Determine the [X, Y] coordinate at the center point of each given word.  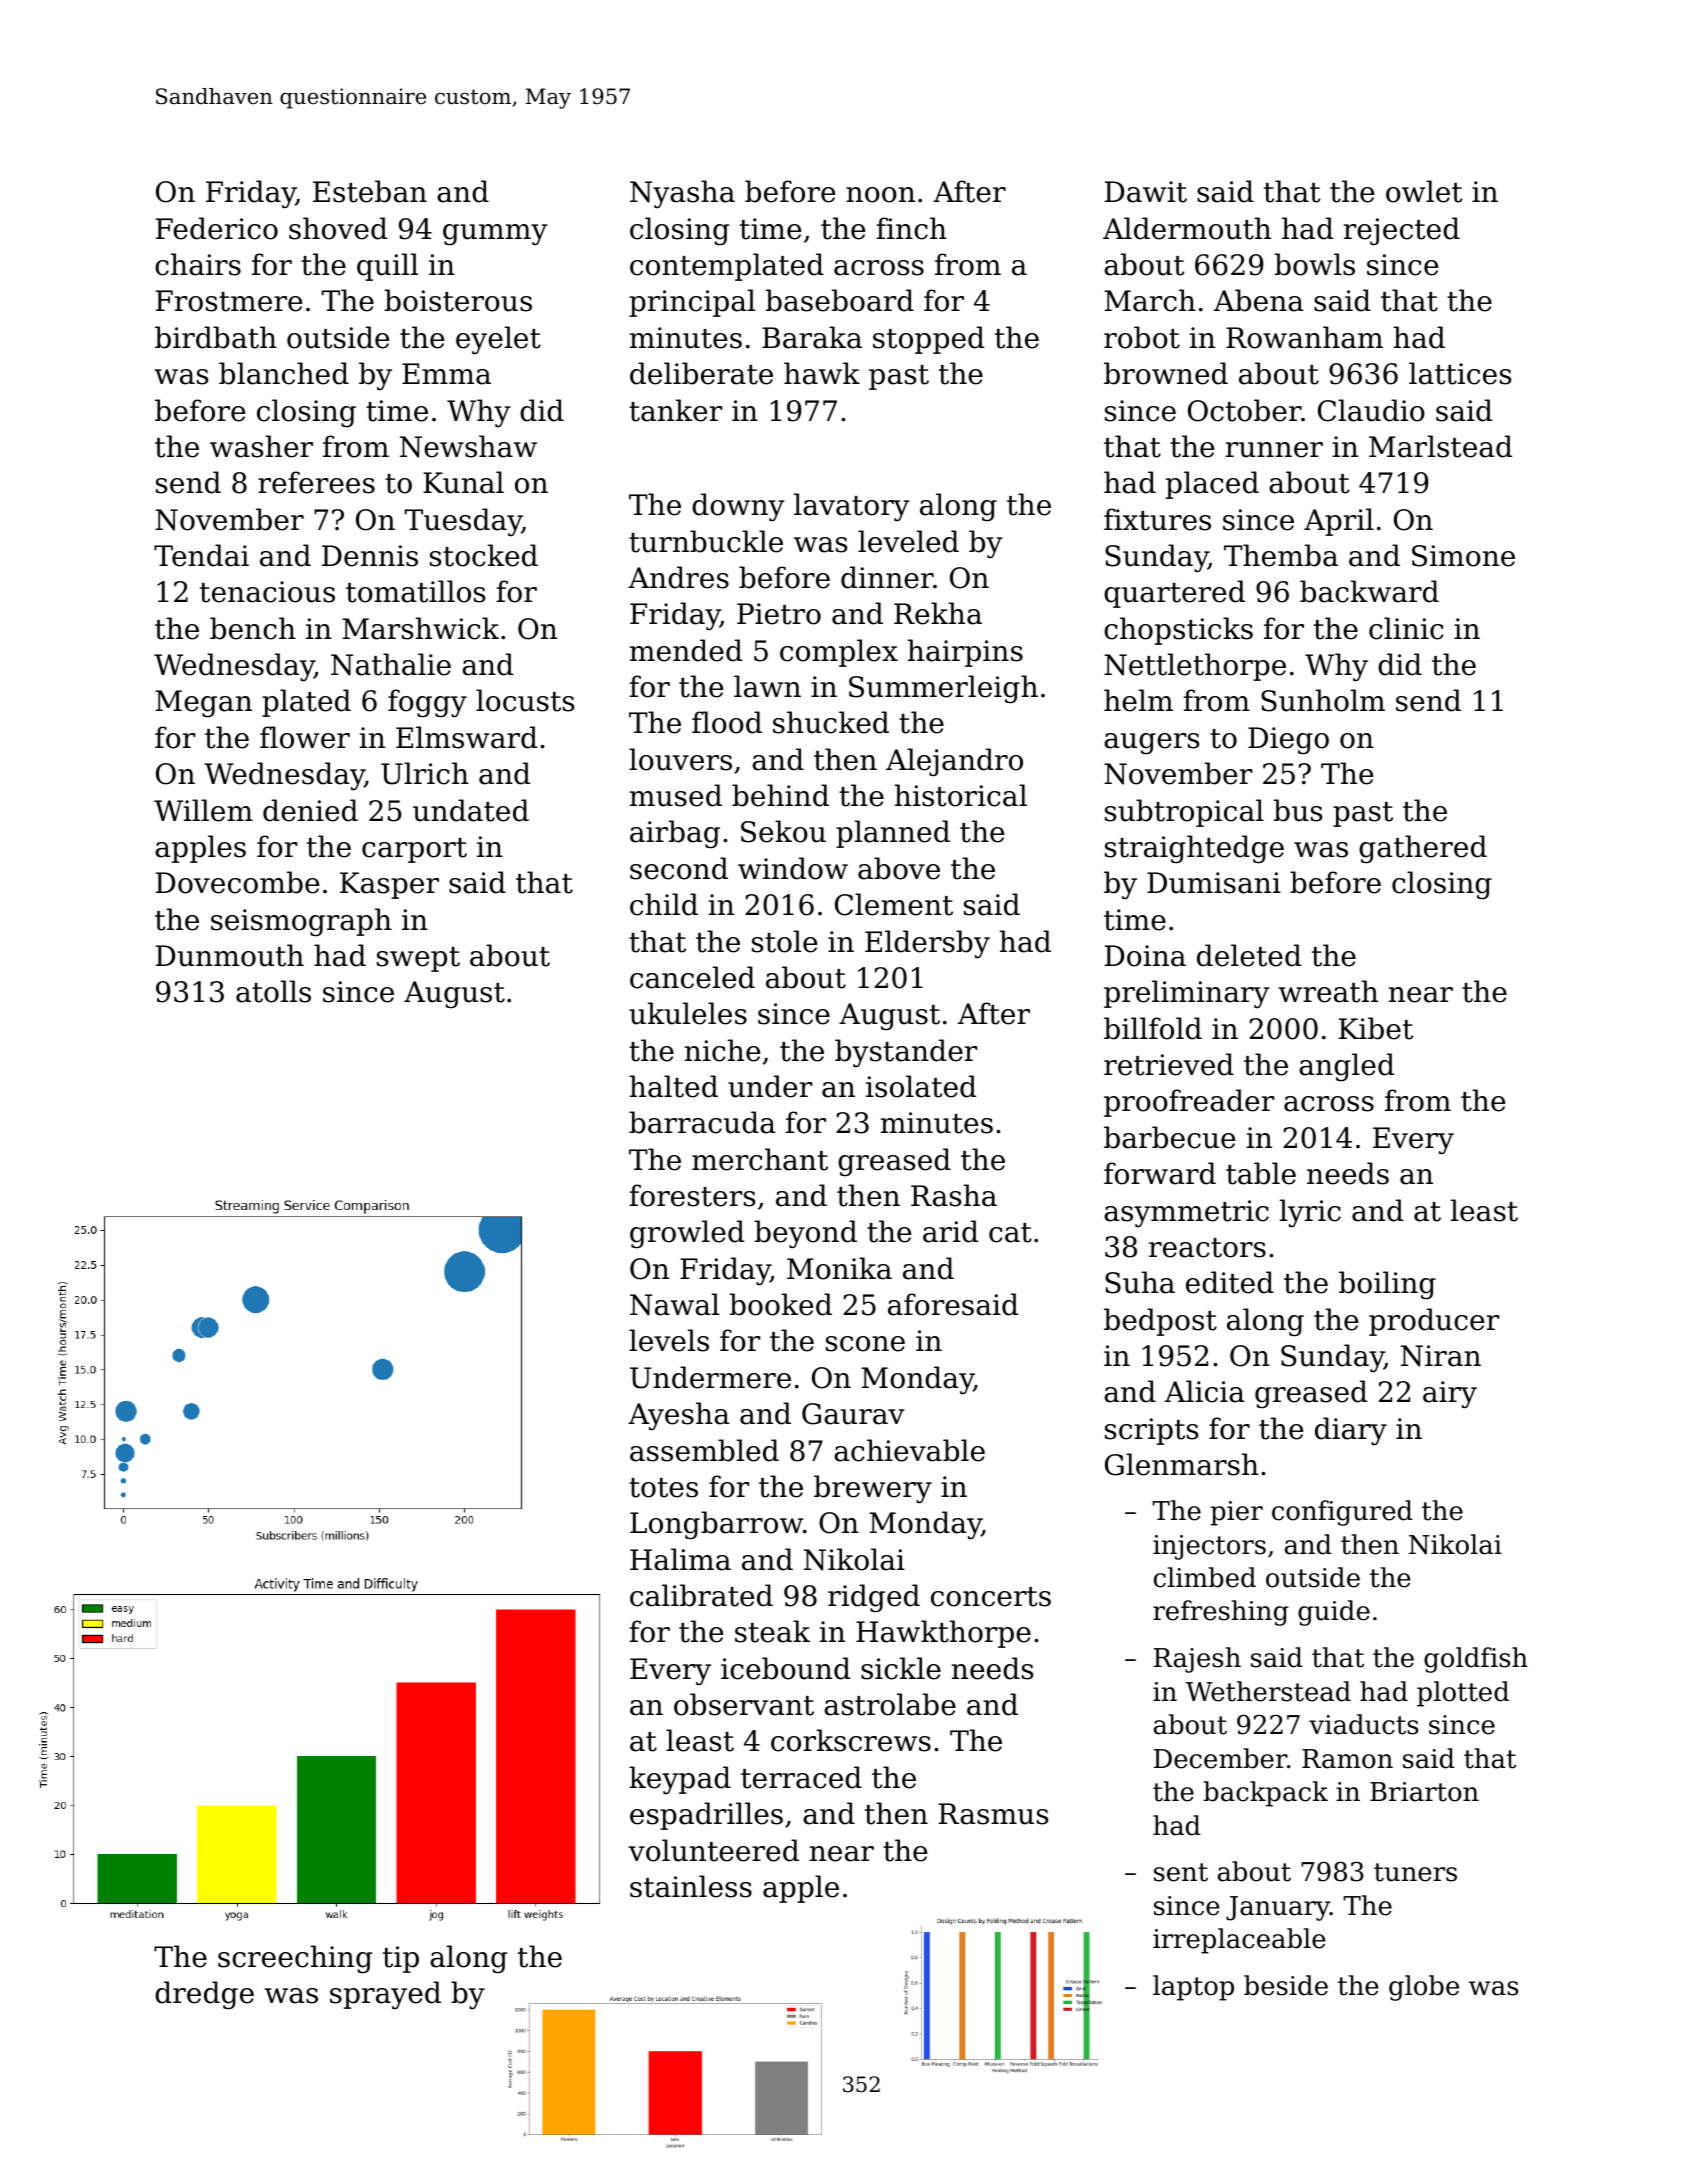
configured [1342, 1513]
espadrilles [706, 1816]
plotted [1463, 1694]
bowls [1315, 264]
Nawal [674, 1304]
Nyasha [682, 194]
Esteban [370, 191]
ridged [874, 1598]
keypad [680, 1780]
